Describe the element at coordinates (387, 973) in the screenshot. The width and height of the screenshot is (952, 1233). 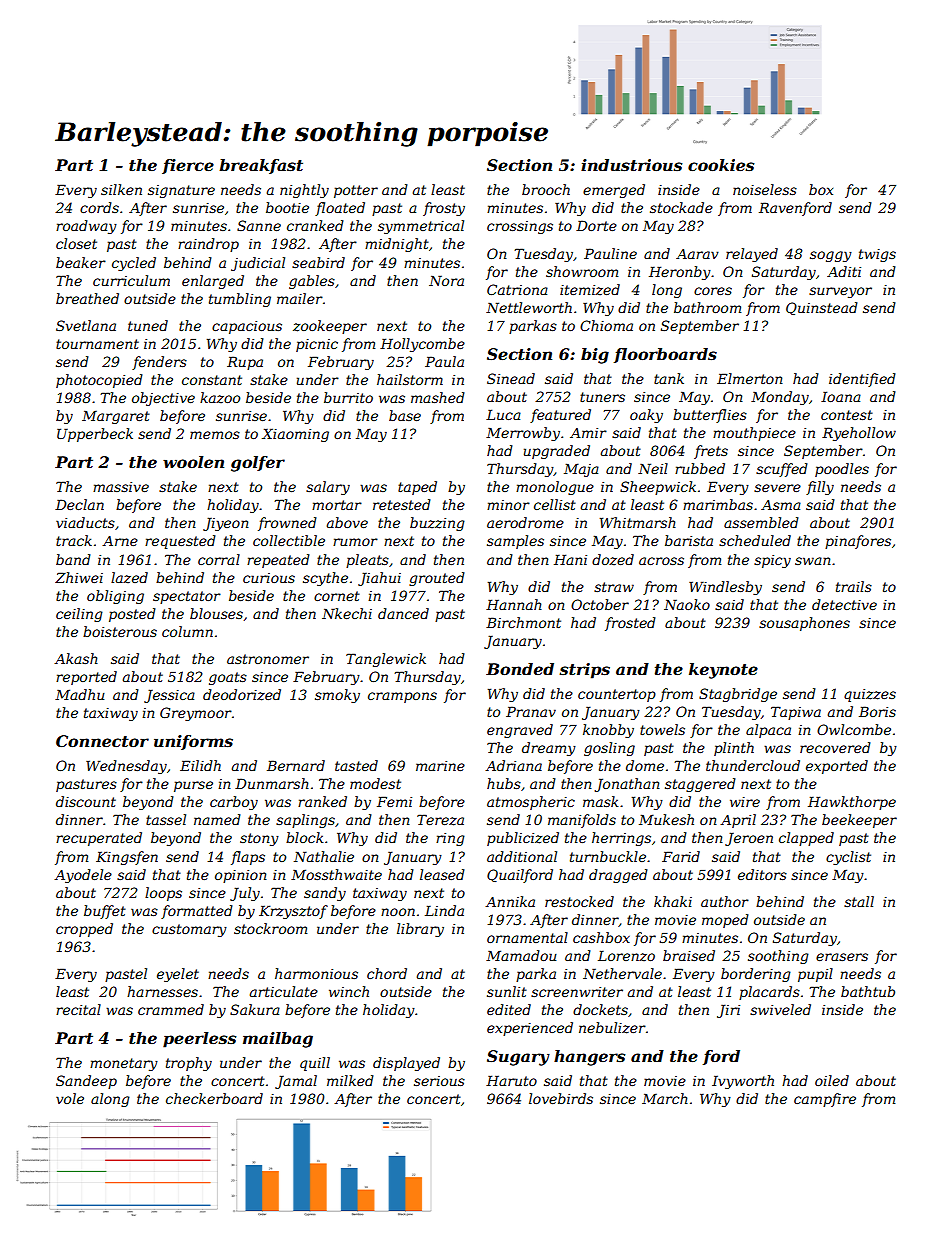
I see `chord` at that location.
